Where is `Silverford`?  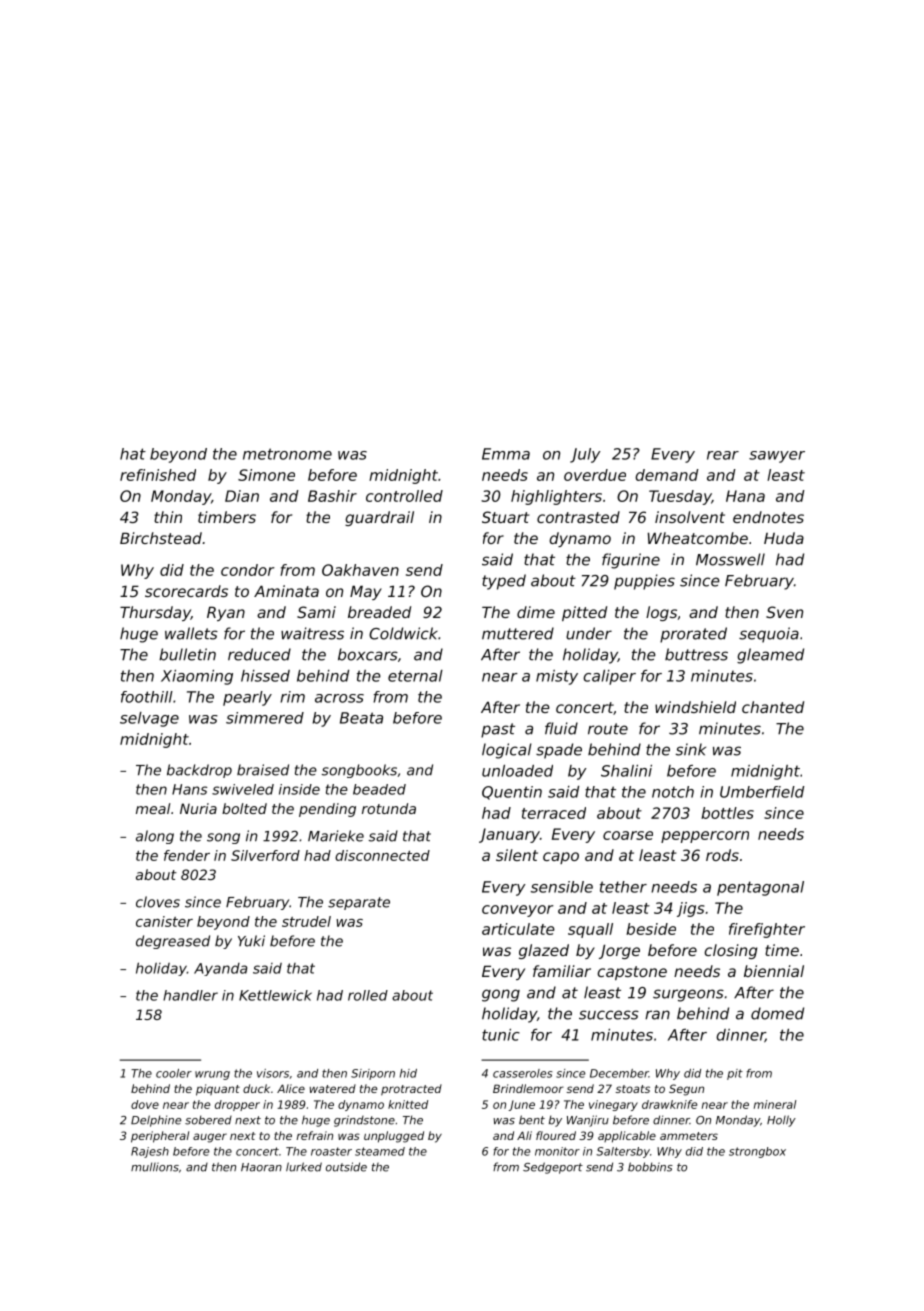
Silverford is located at coordinates (265, 855).
